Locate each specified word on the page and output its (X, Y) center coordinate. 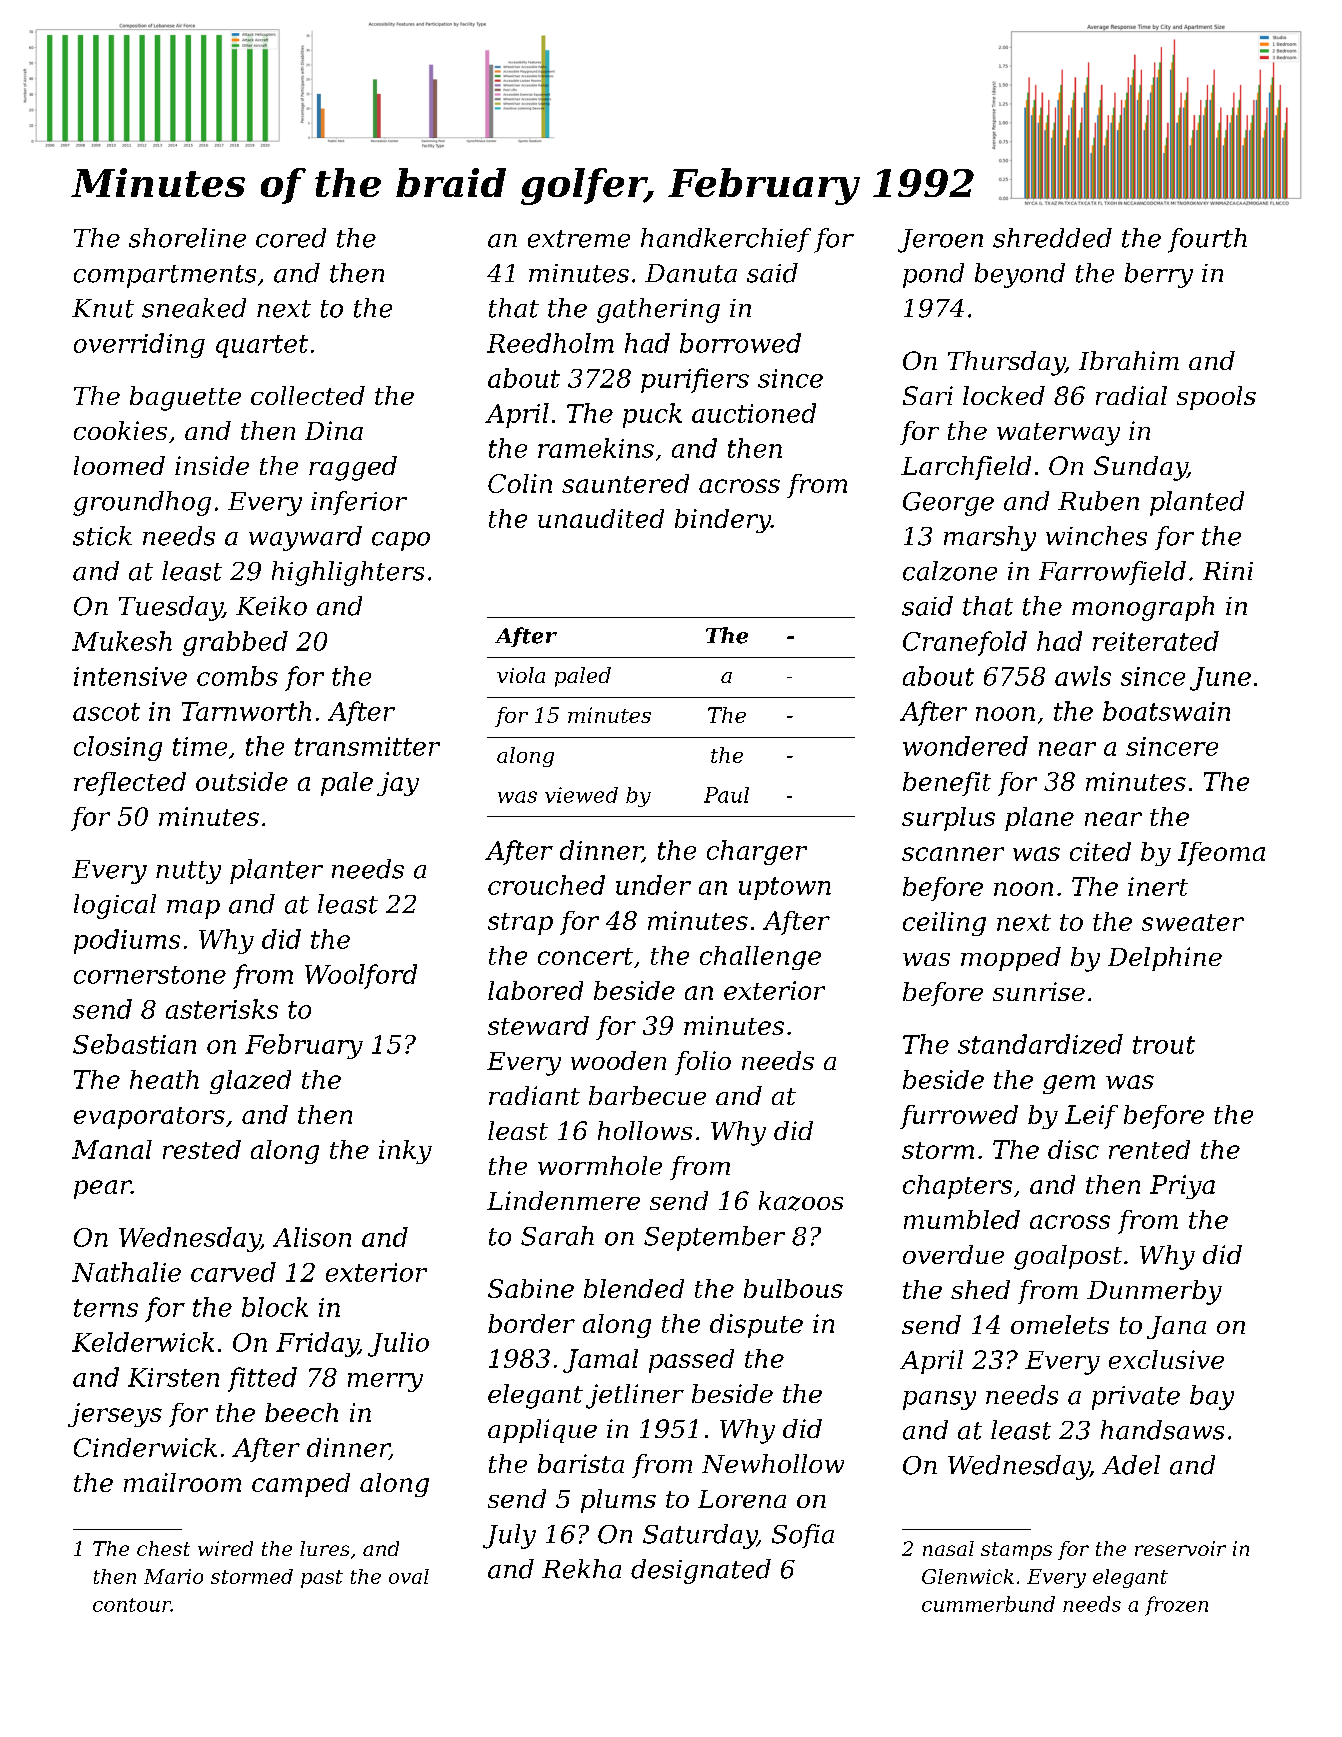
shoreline (187, 238)
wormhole (600, 1165)
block (275, 1307)
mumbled (962, 1219)
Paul (726, 795)
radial (1131, 395)
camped (301, 1485)
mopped (1011, 959)
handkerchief (726, 240)
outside (242, 781)
